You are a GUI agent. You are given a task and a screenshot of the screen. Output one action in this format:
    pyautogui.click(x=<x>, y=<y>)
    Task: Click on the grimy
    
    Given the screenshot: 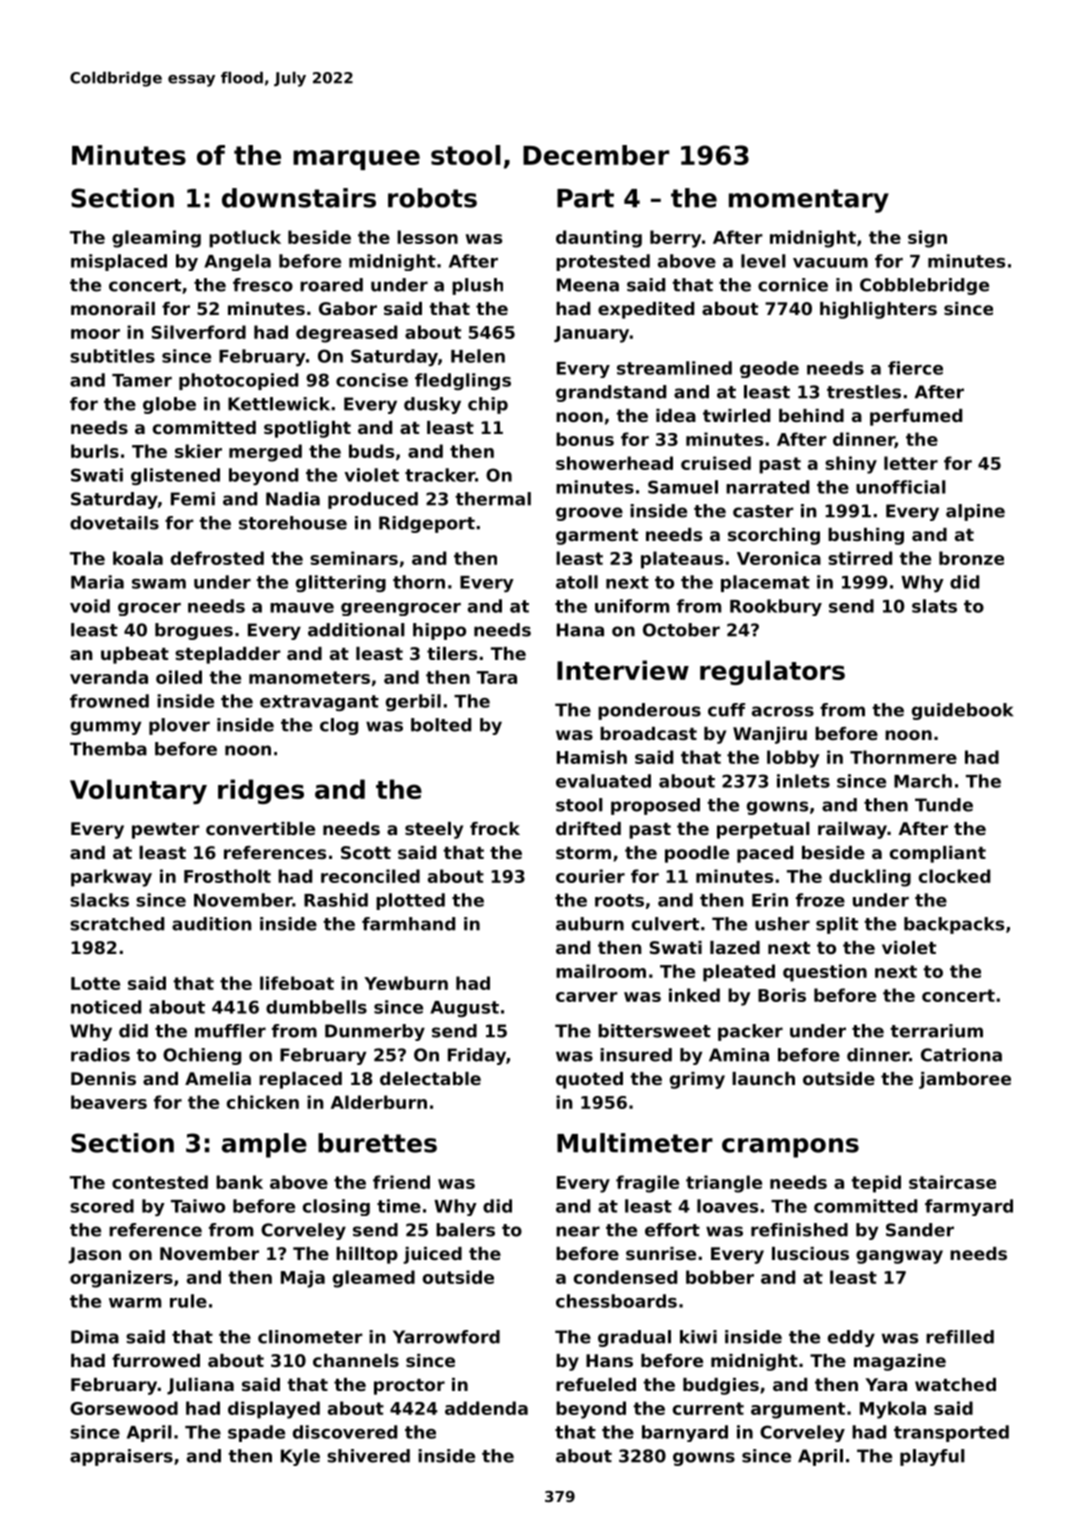 What is the action you would take?
    pyautogui.click(x=697, y=1080)
